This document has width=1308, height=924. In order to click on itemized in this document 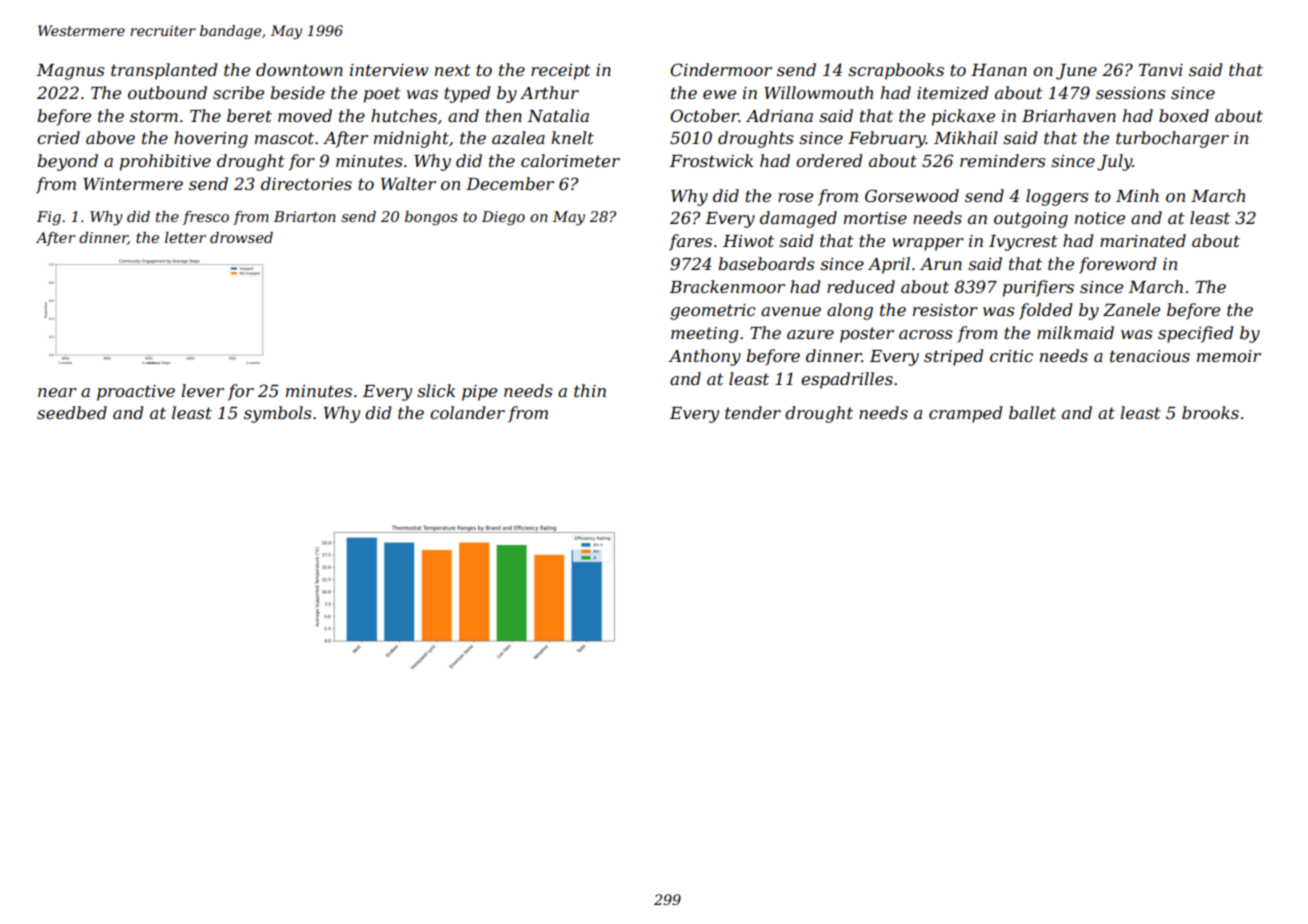, I will do `click(952, 93)`.
